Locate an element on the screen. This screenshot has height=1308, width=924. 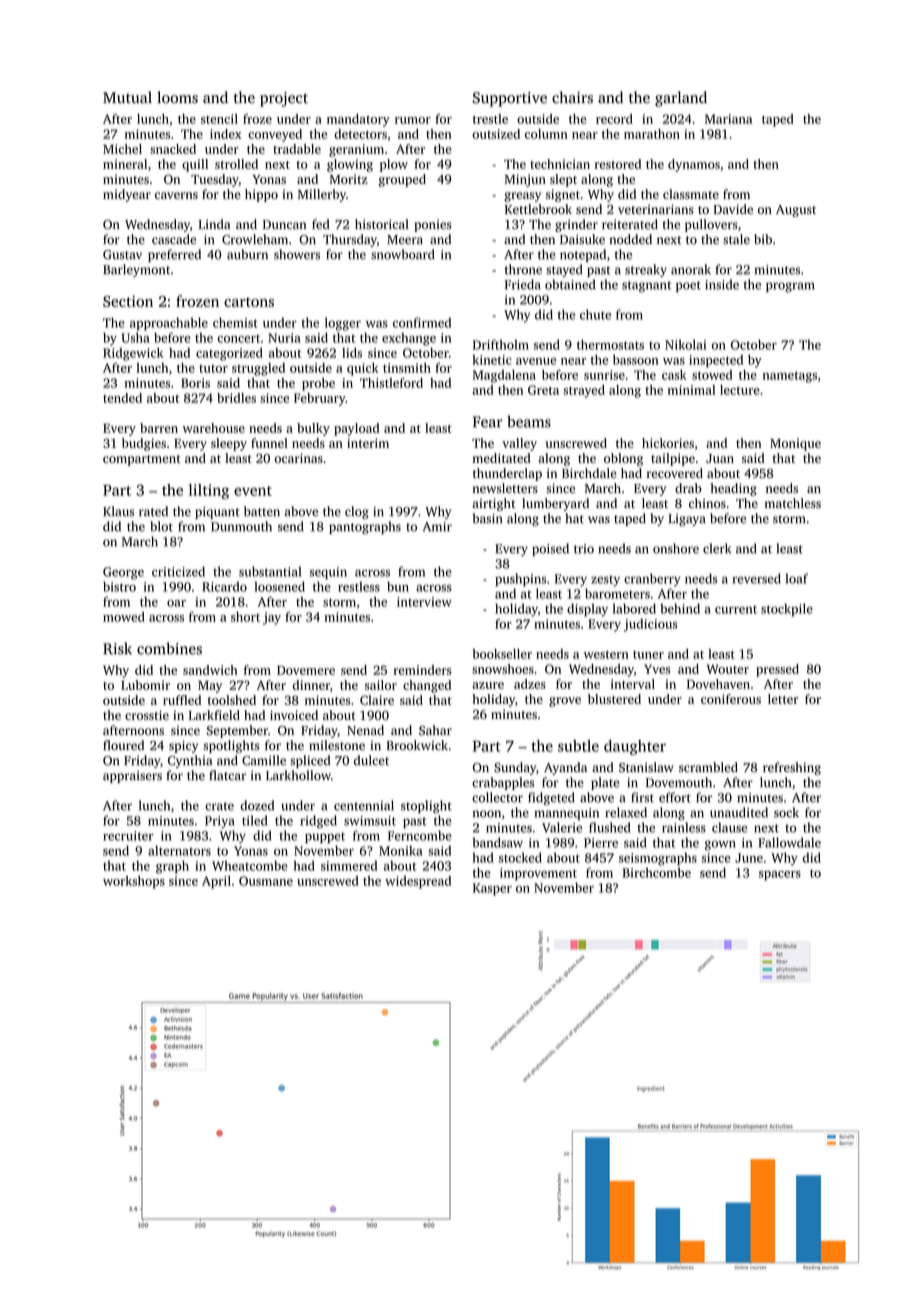
Mariana is located at coordinates (728, 119).
